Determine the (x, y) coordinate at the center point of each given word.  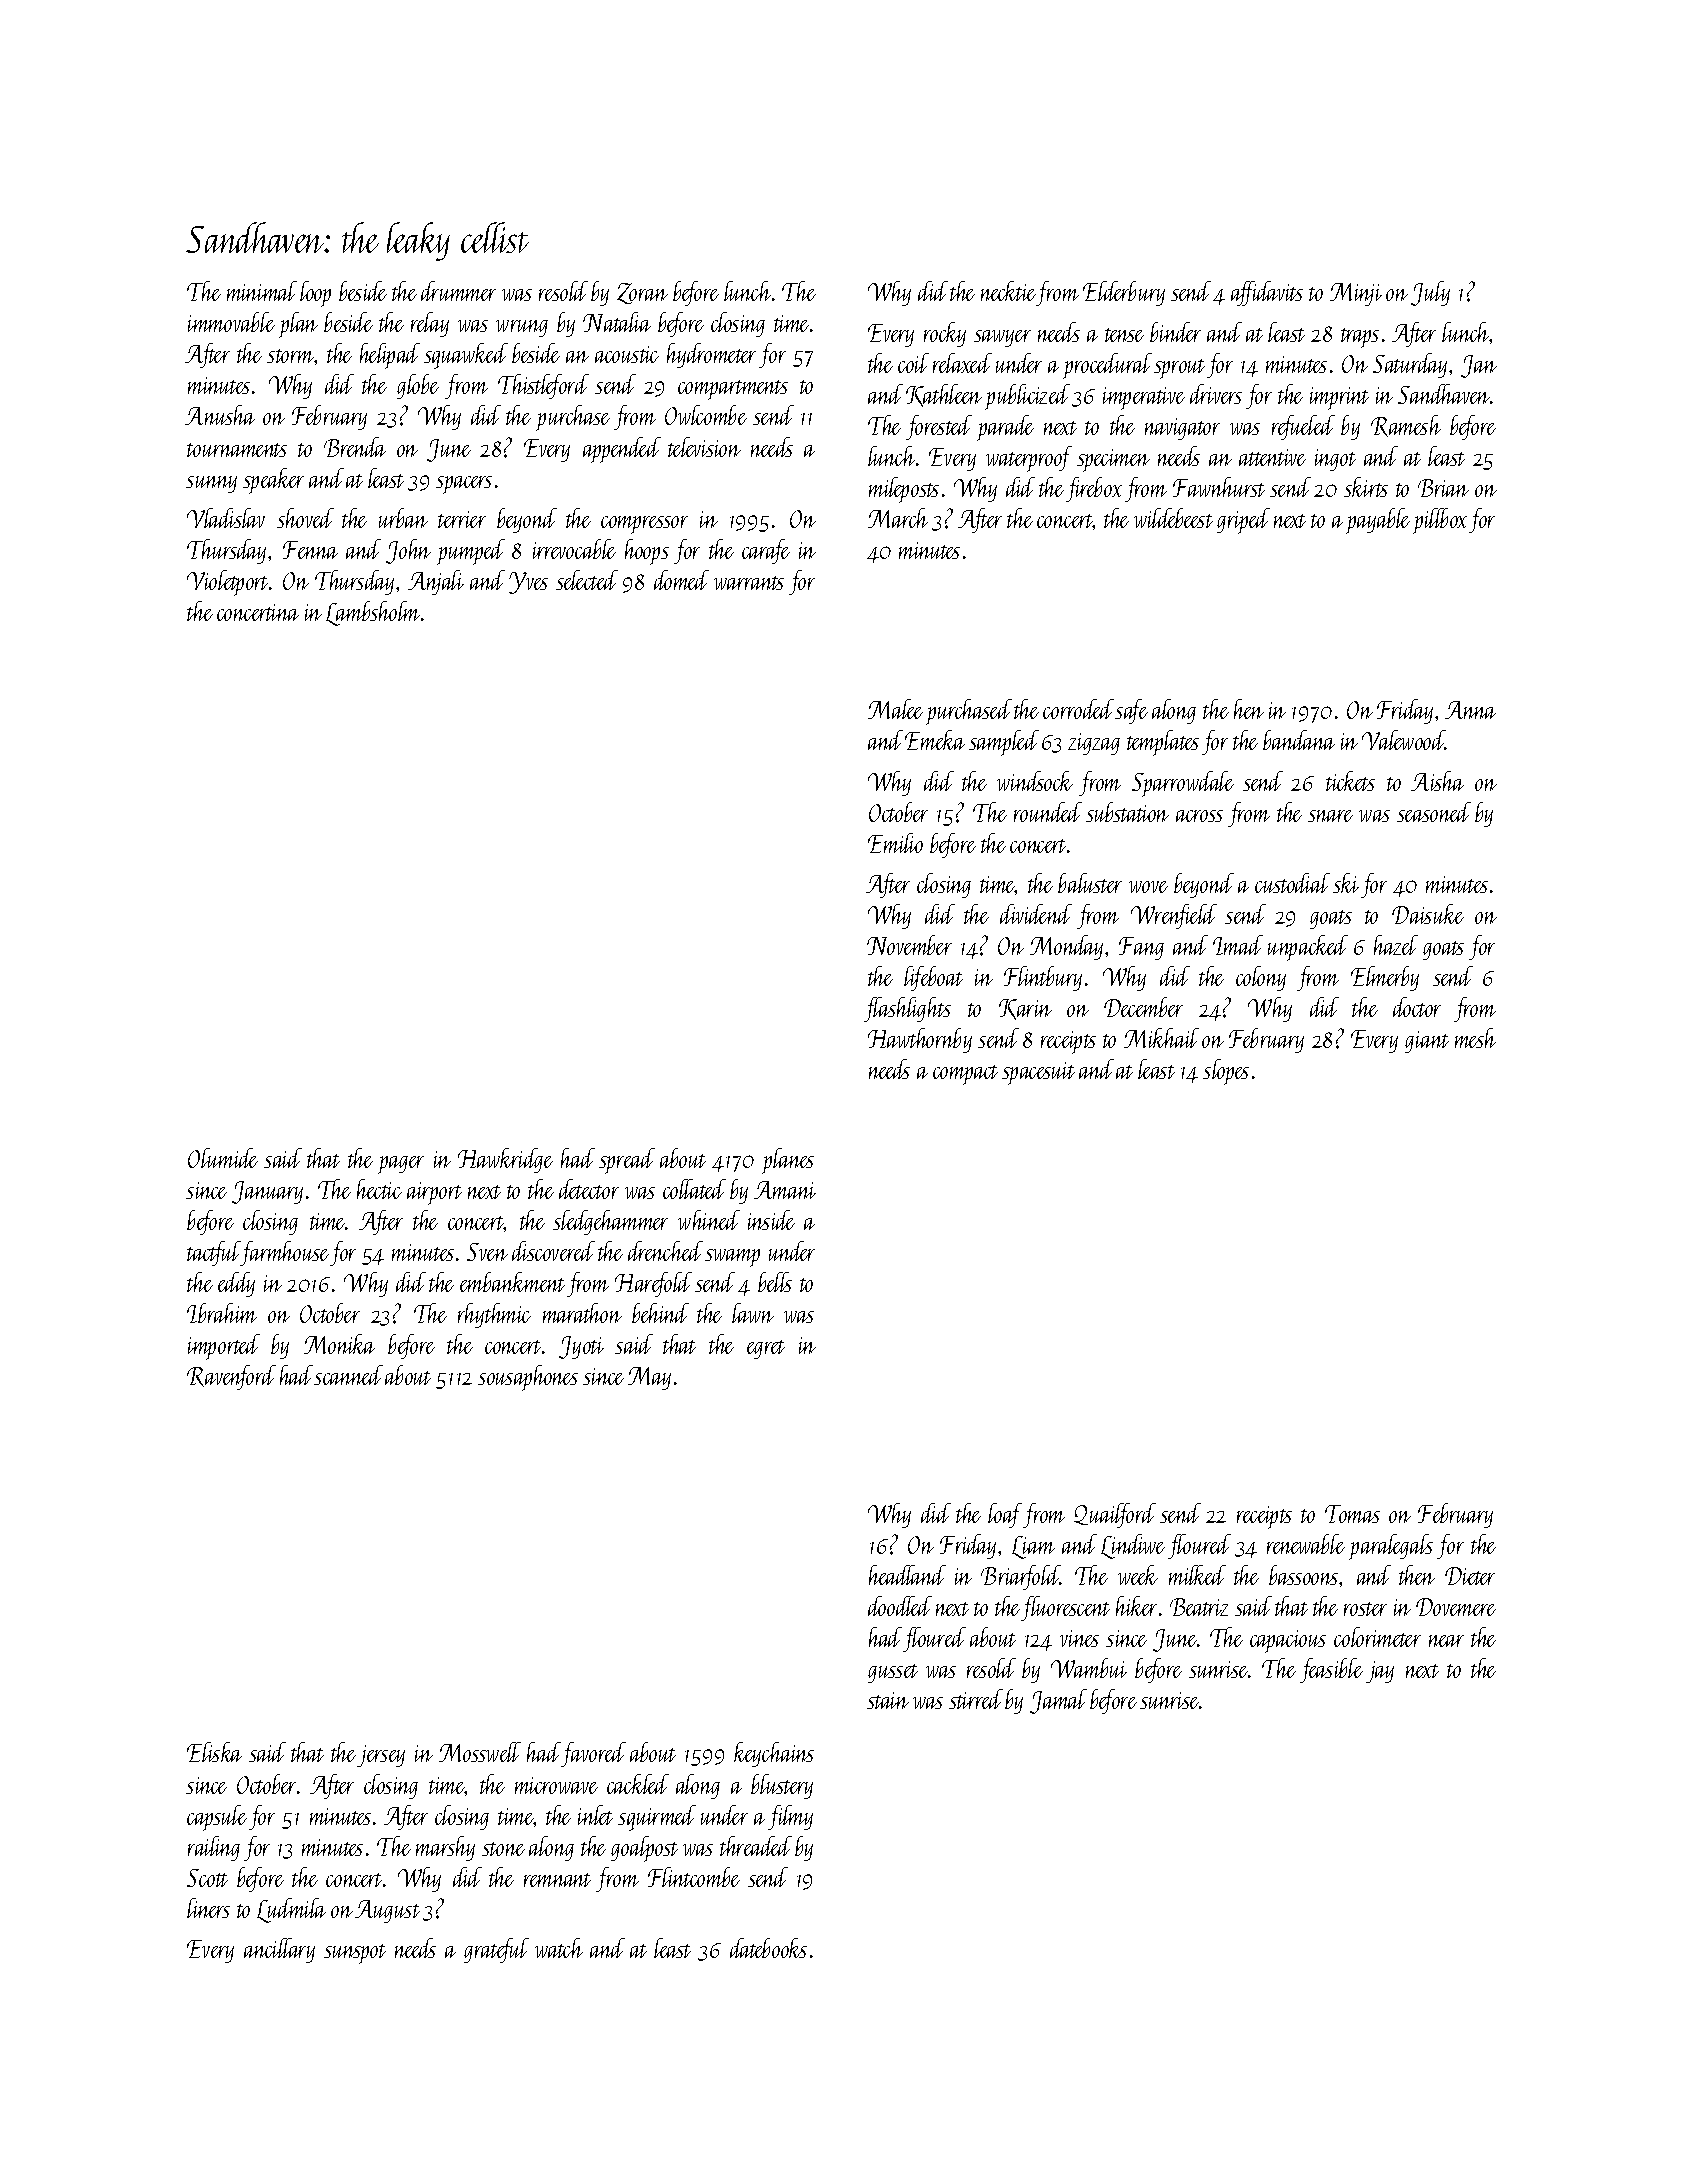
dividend (1036, 914)
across (1199, 816)
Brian (1443, 488)
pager (401, 1165)
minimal (262, 291)
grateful (496, 1950)
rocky (945, 334)
